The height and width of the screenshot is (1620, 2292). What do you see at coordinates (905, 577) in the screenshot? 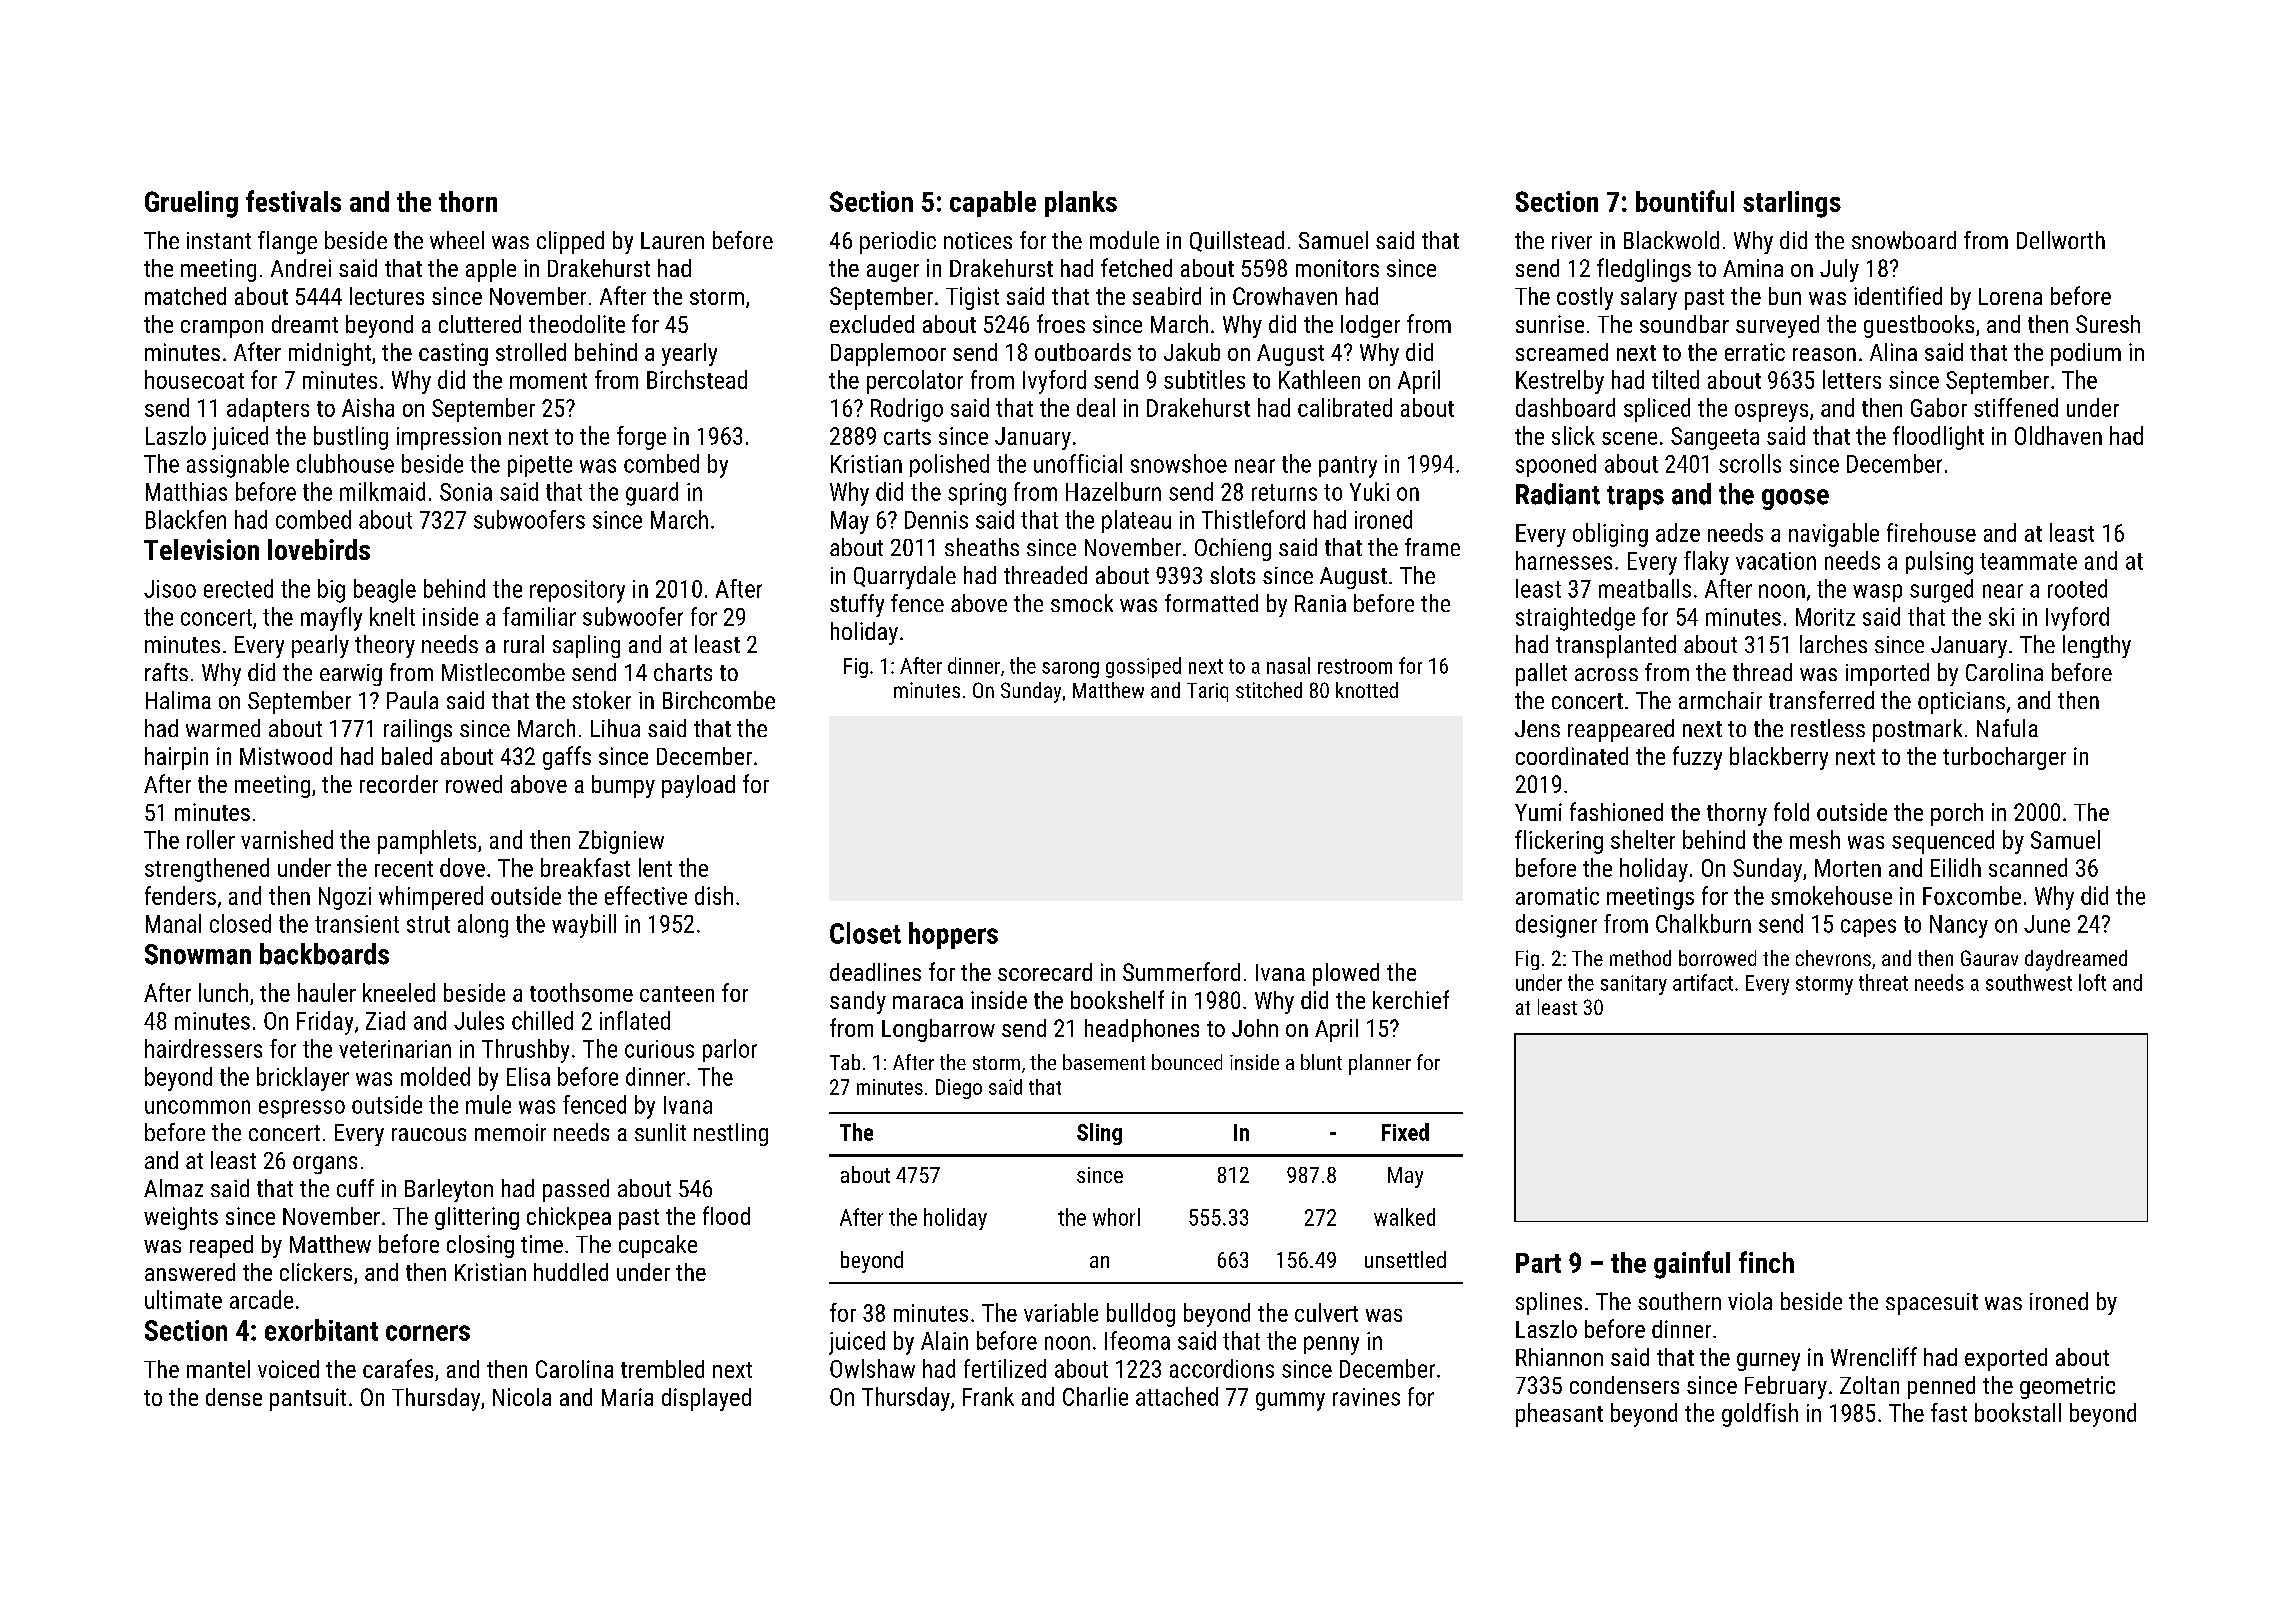
I see `Quarrydale` at bounding box center [905, 577].
